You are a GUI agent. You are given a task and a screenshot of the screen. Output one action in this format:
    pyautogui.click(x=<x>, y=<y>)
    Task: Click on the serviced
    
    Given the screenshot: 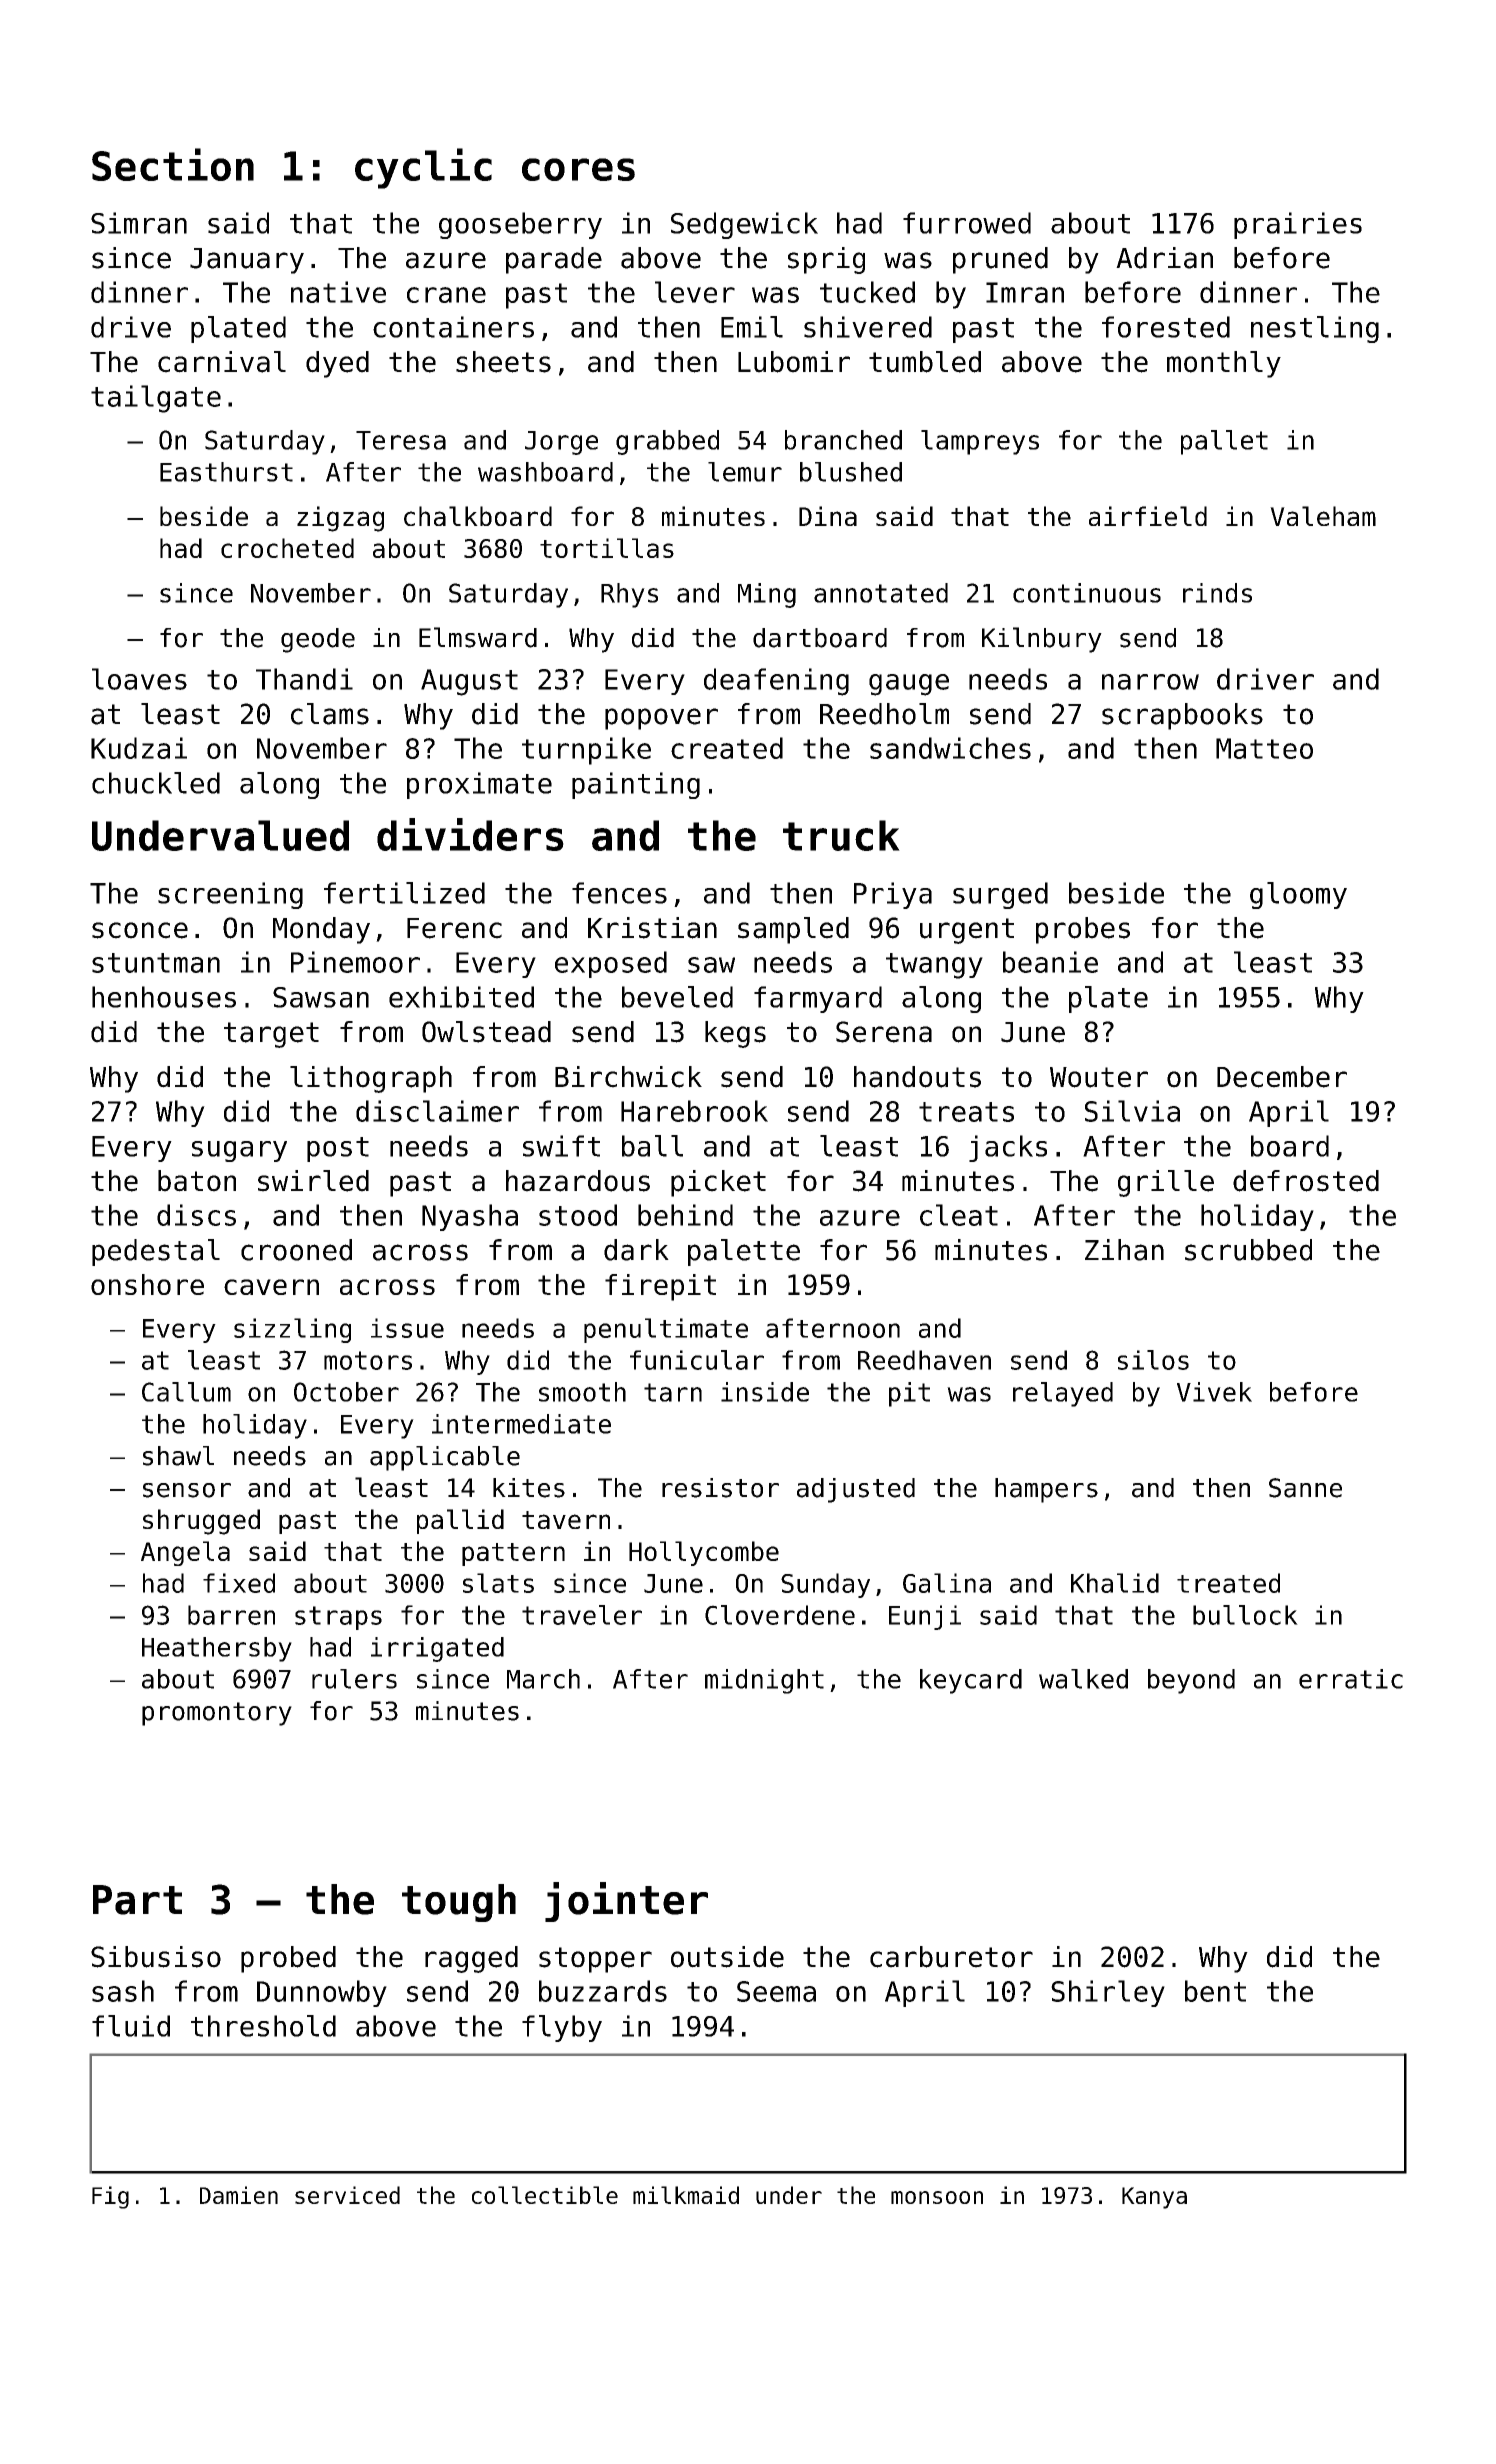 What is the action you would take?
    pyautogui.click(x=347, y=2195)
